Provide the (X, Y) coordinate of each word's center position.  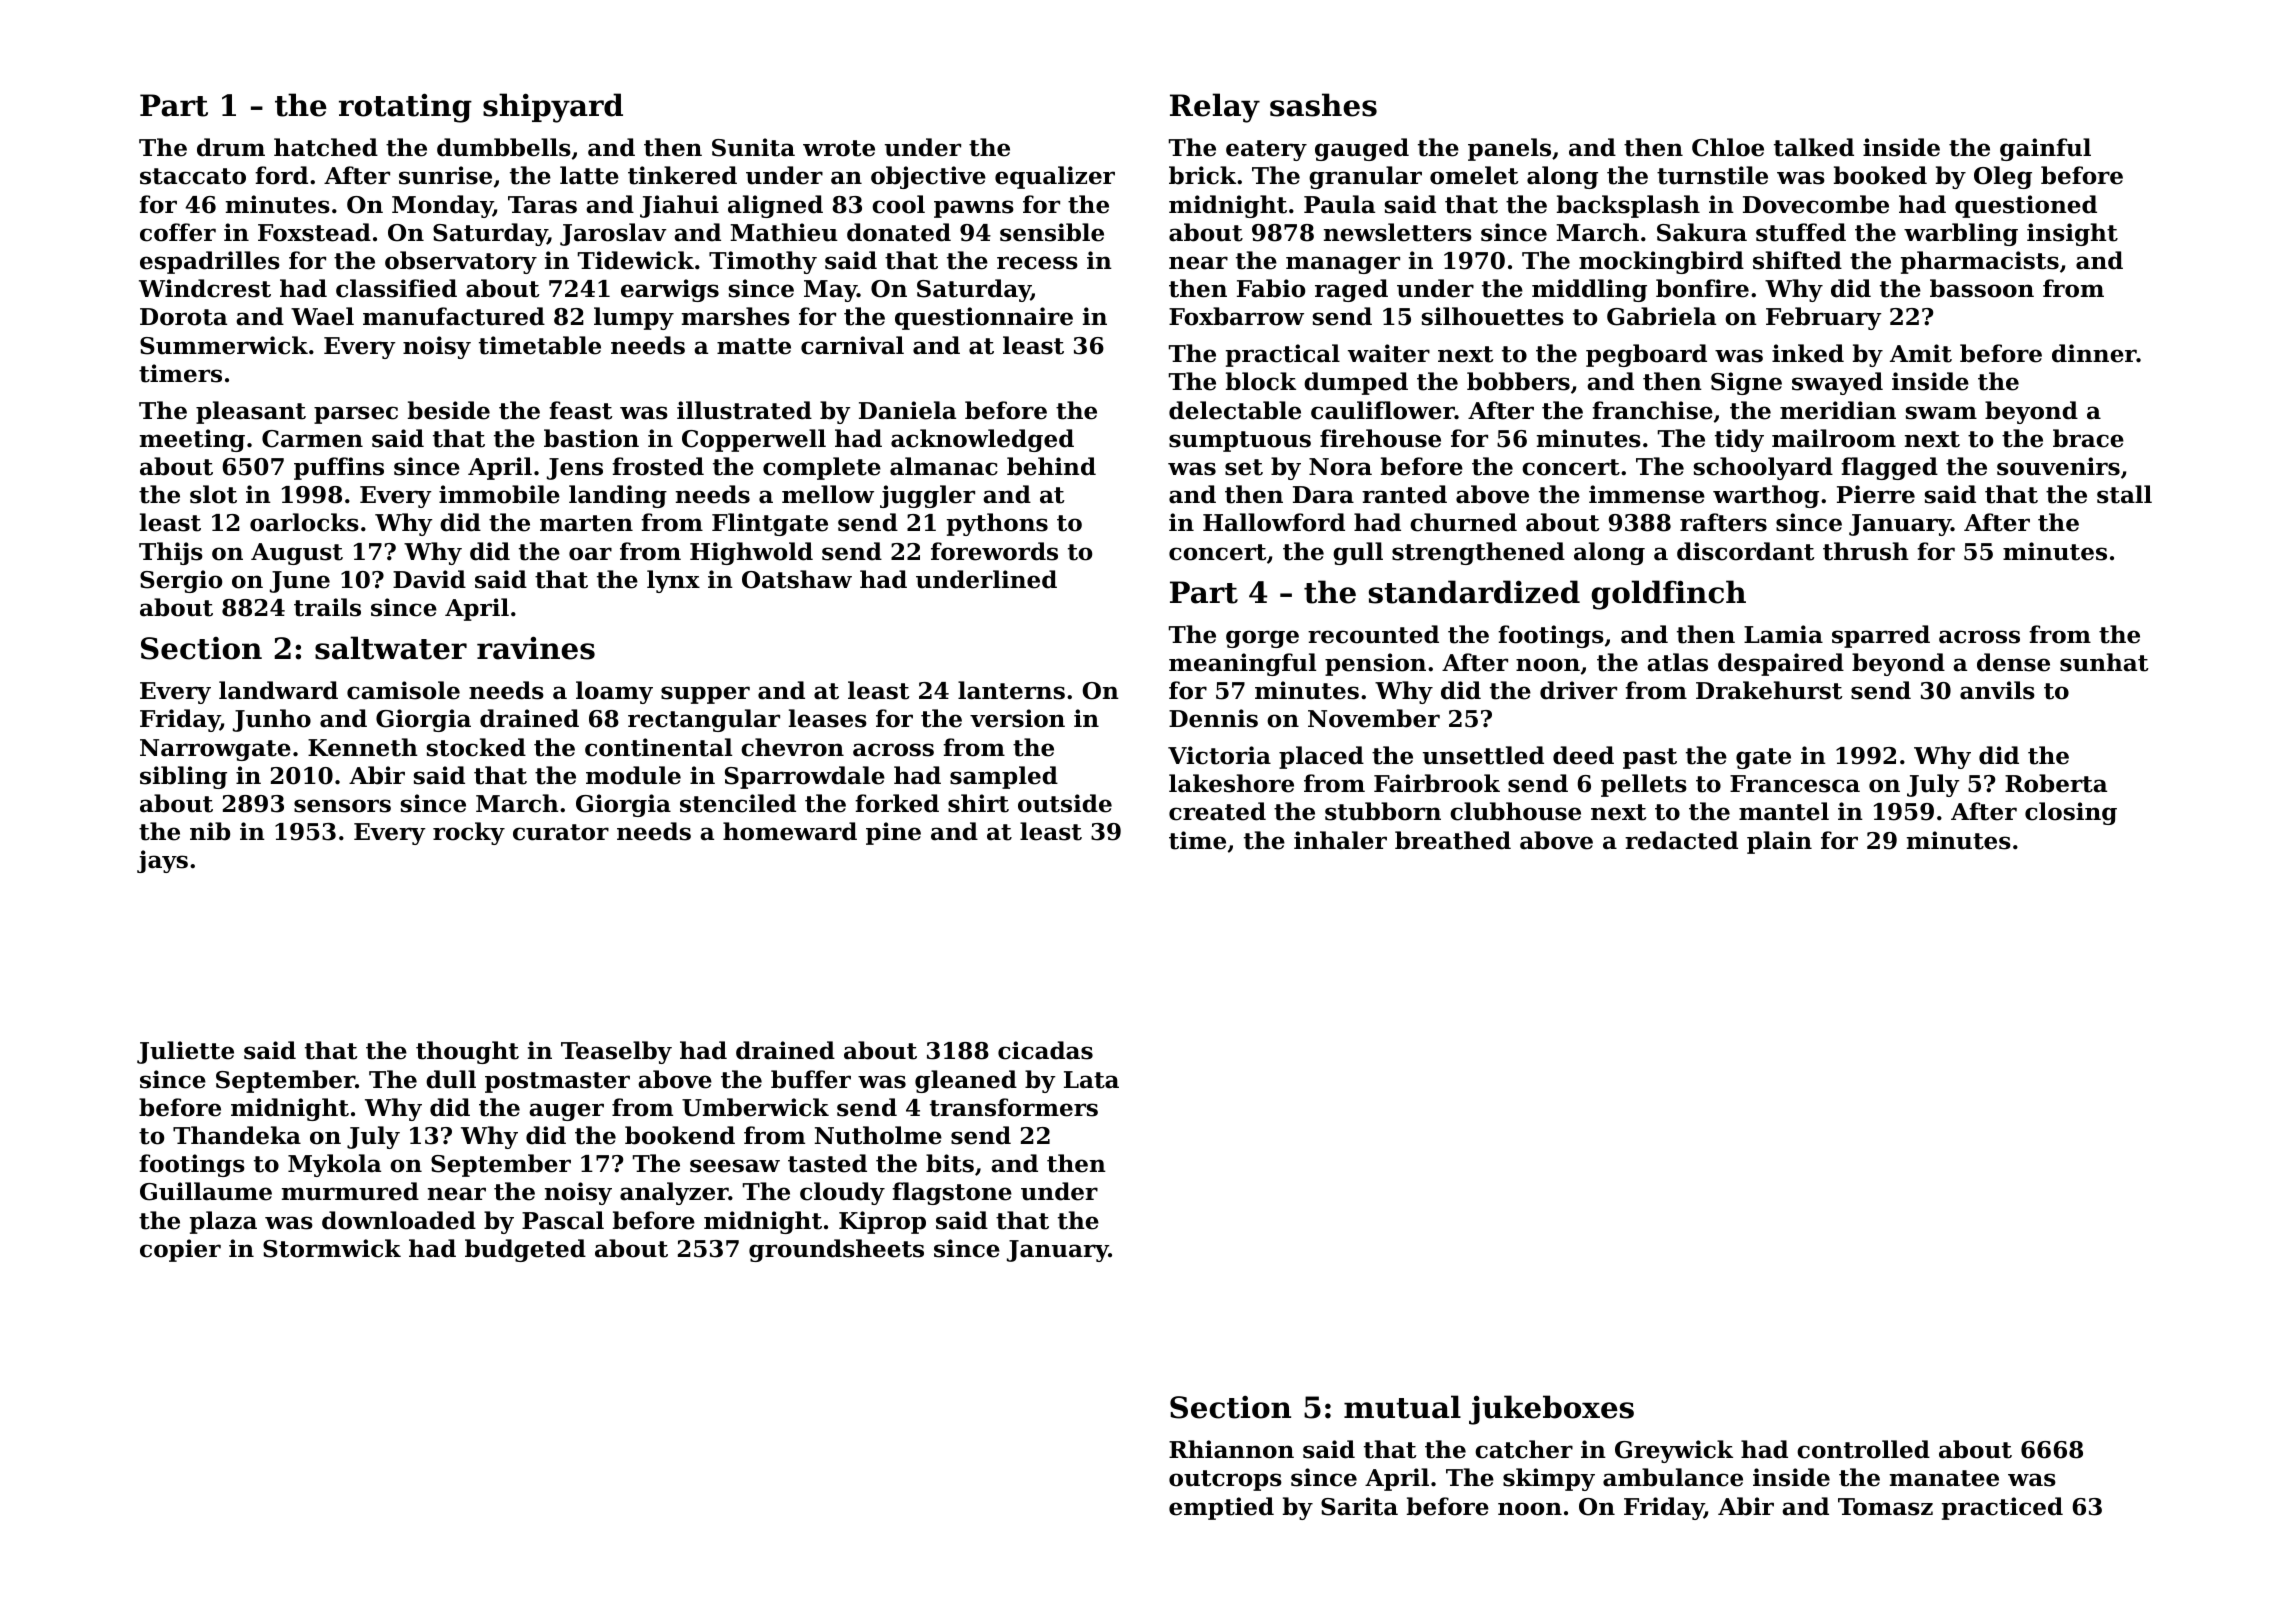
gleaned (966, 1081)
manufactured (454, 316)
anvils (1997, 690)
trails (327, 607)
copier (180, 1250)
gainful (2045, 149)
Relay (1215, 108)
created (1217, 811)
